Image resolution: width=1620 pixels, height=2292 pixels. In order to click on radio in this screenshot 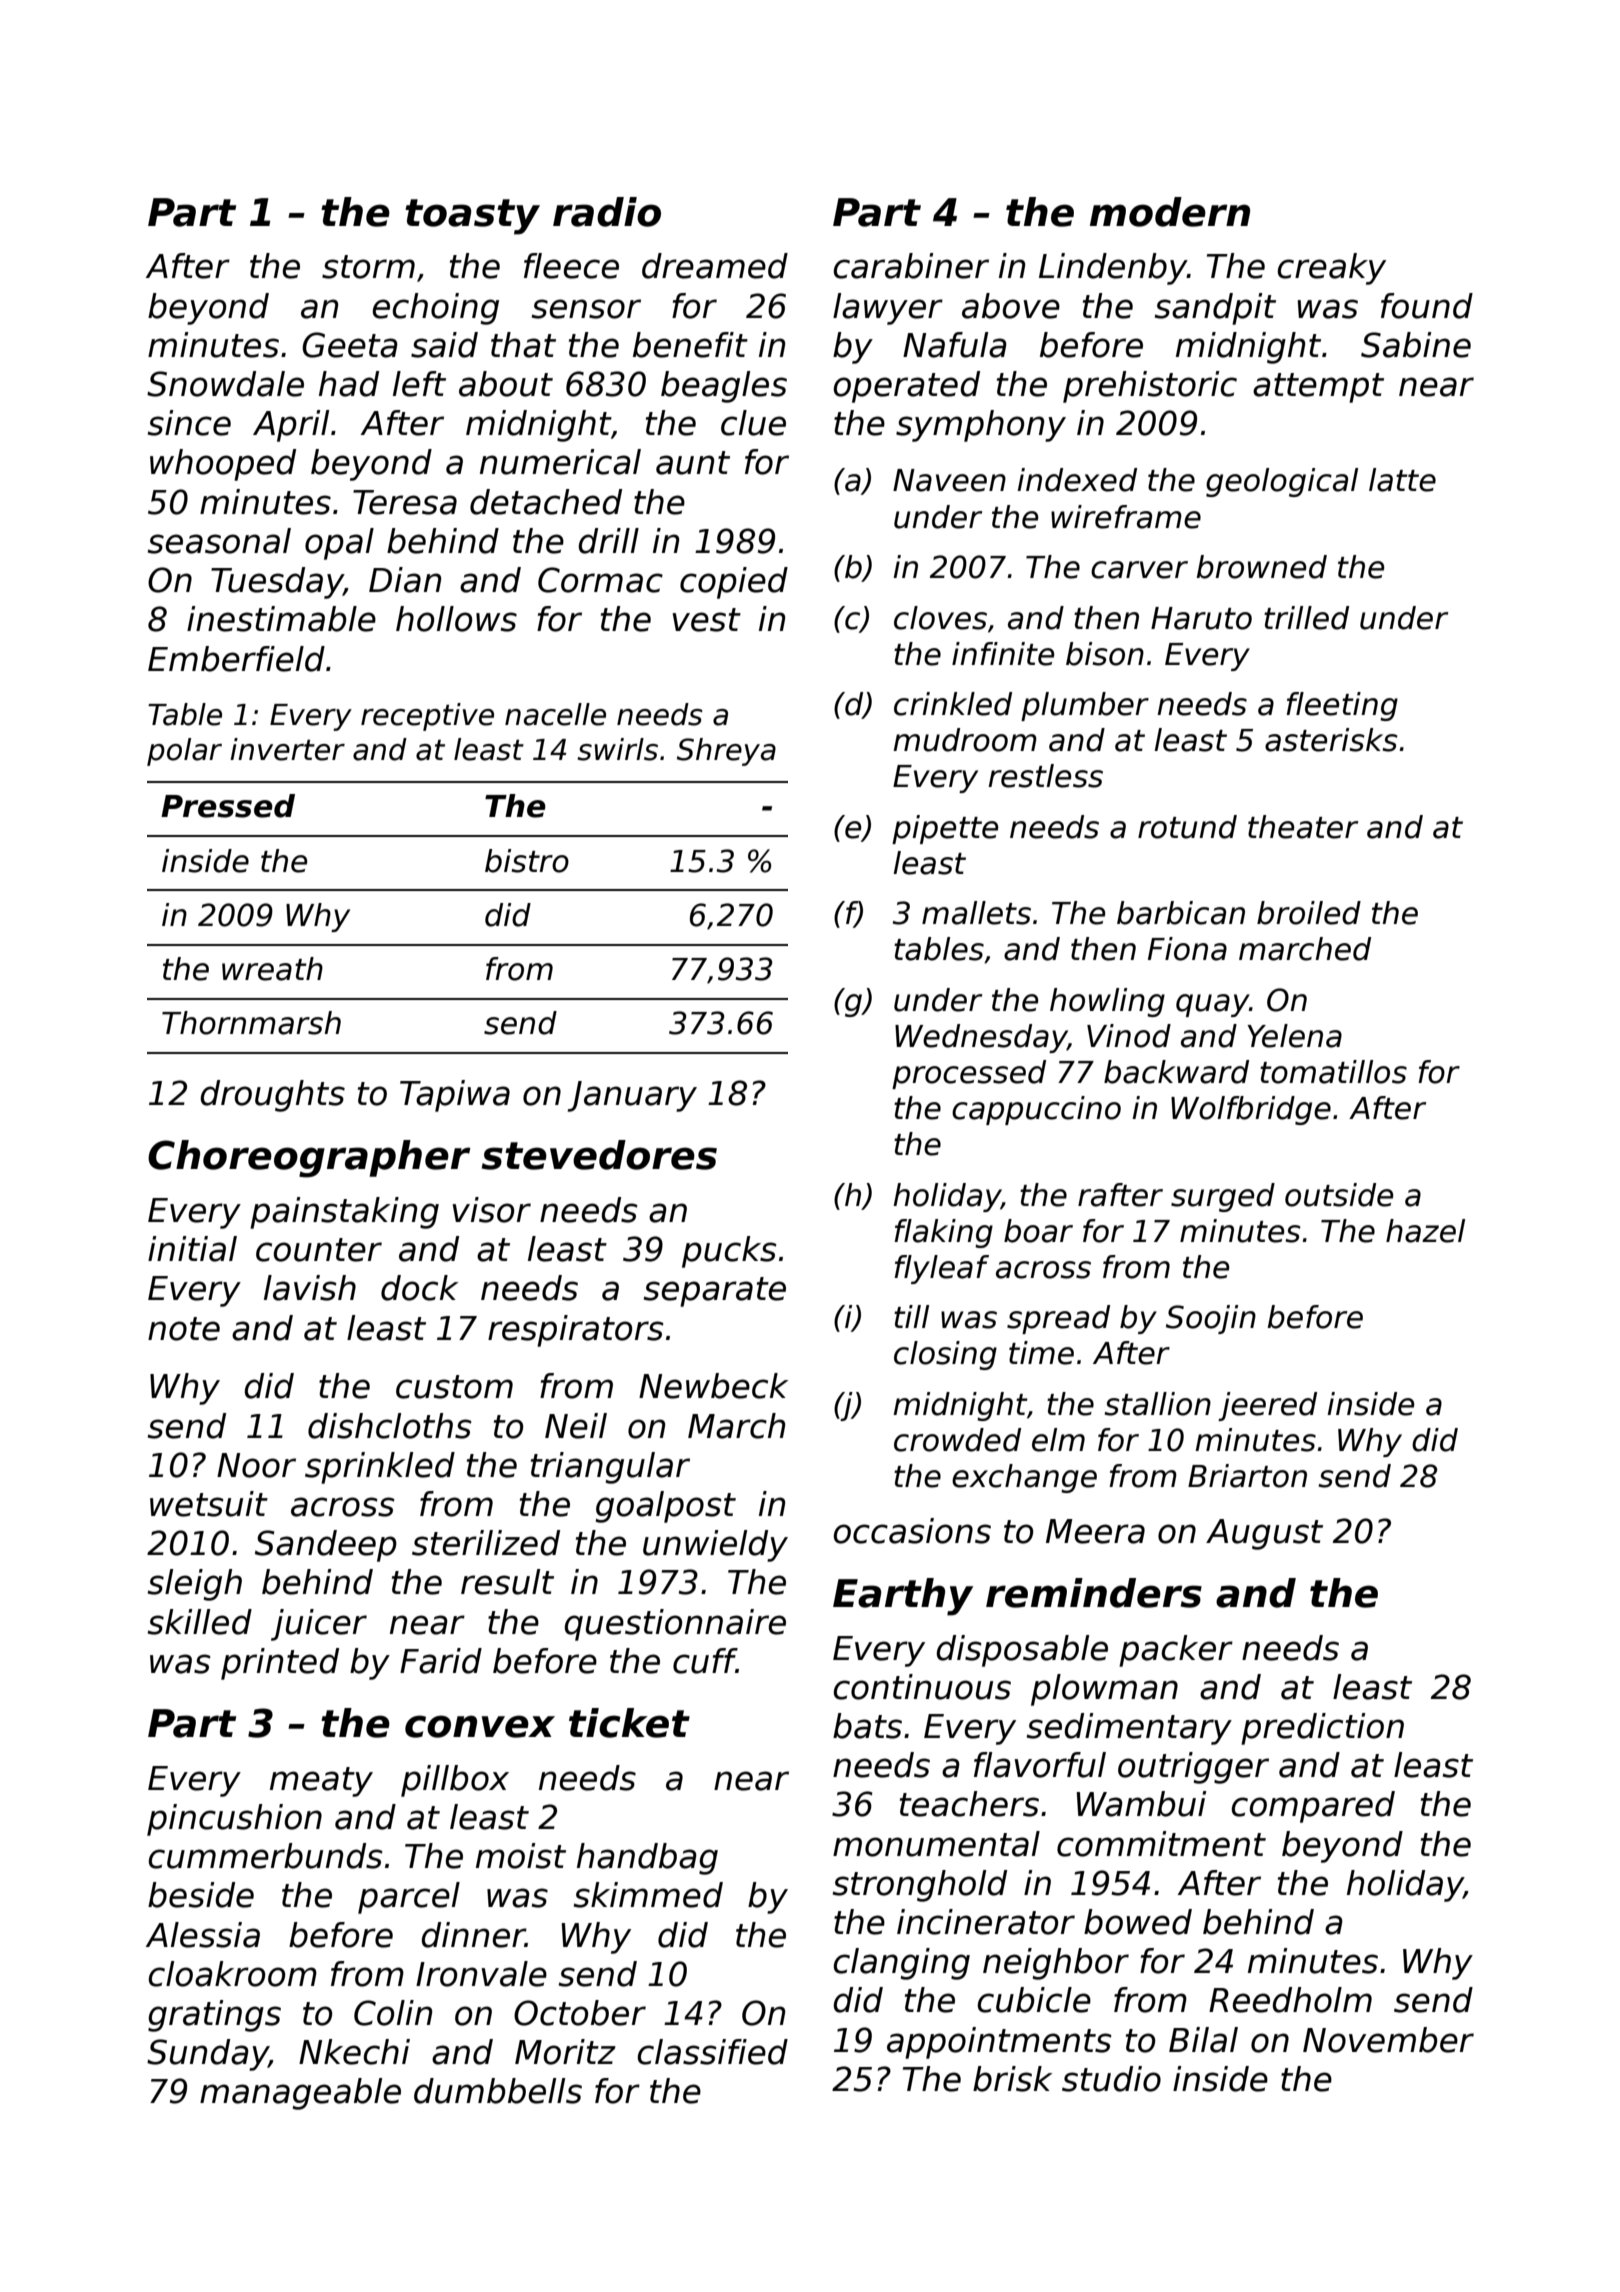, I will do `click(607, 212)`.
